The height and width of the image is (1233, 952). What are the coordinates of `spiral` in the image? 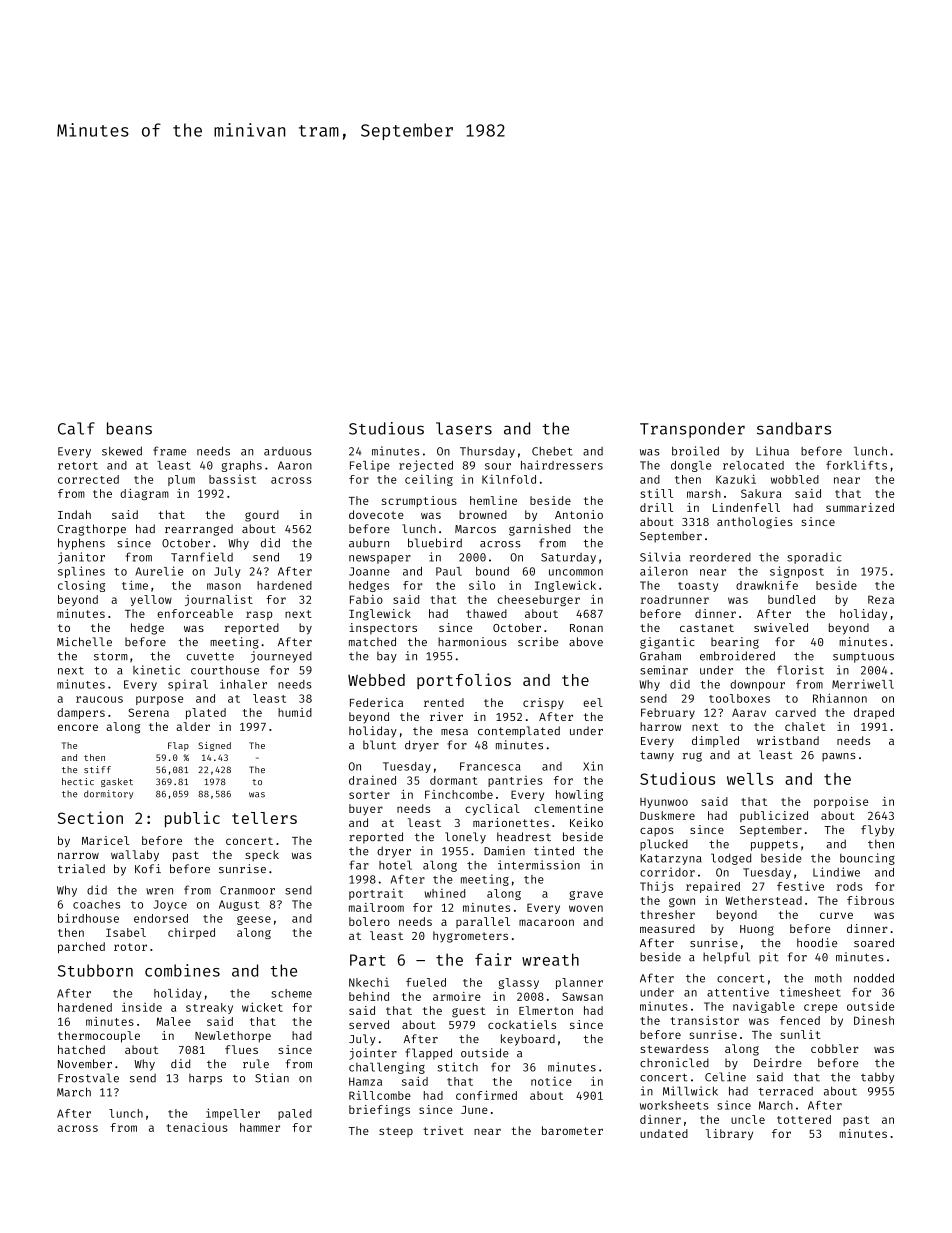 It's located at (188, 685).
